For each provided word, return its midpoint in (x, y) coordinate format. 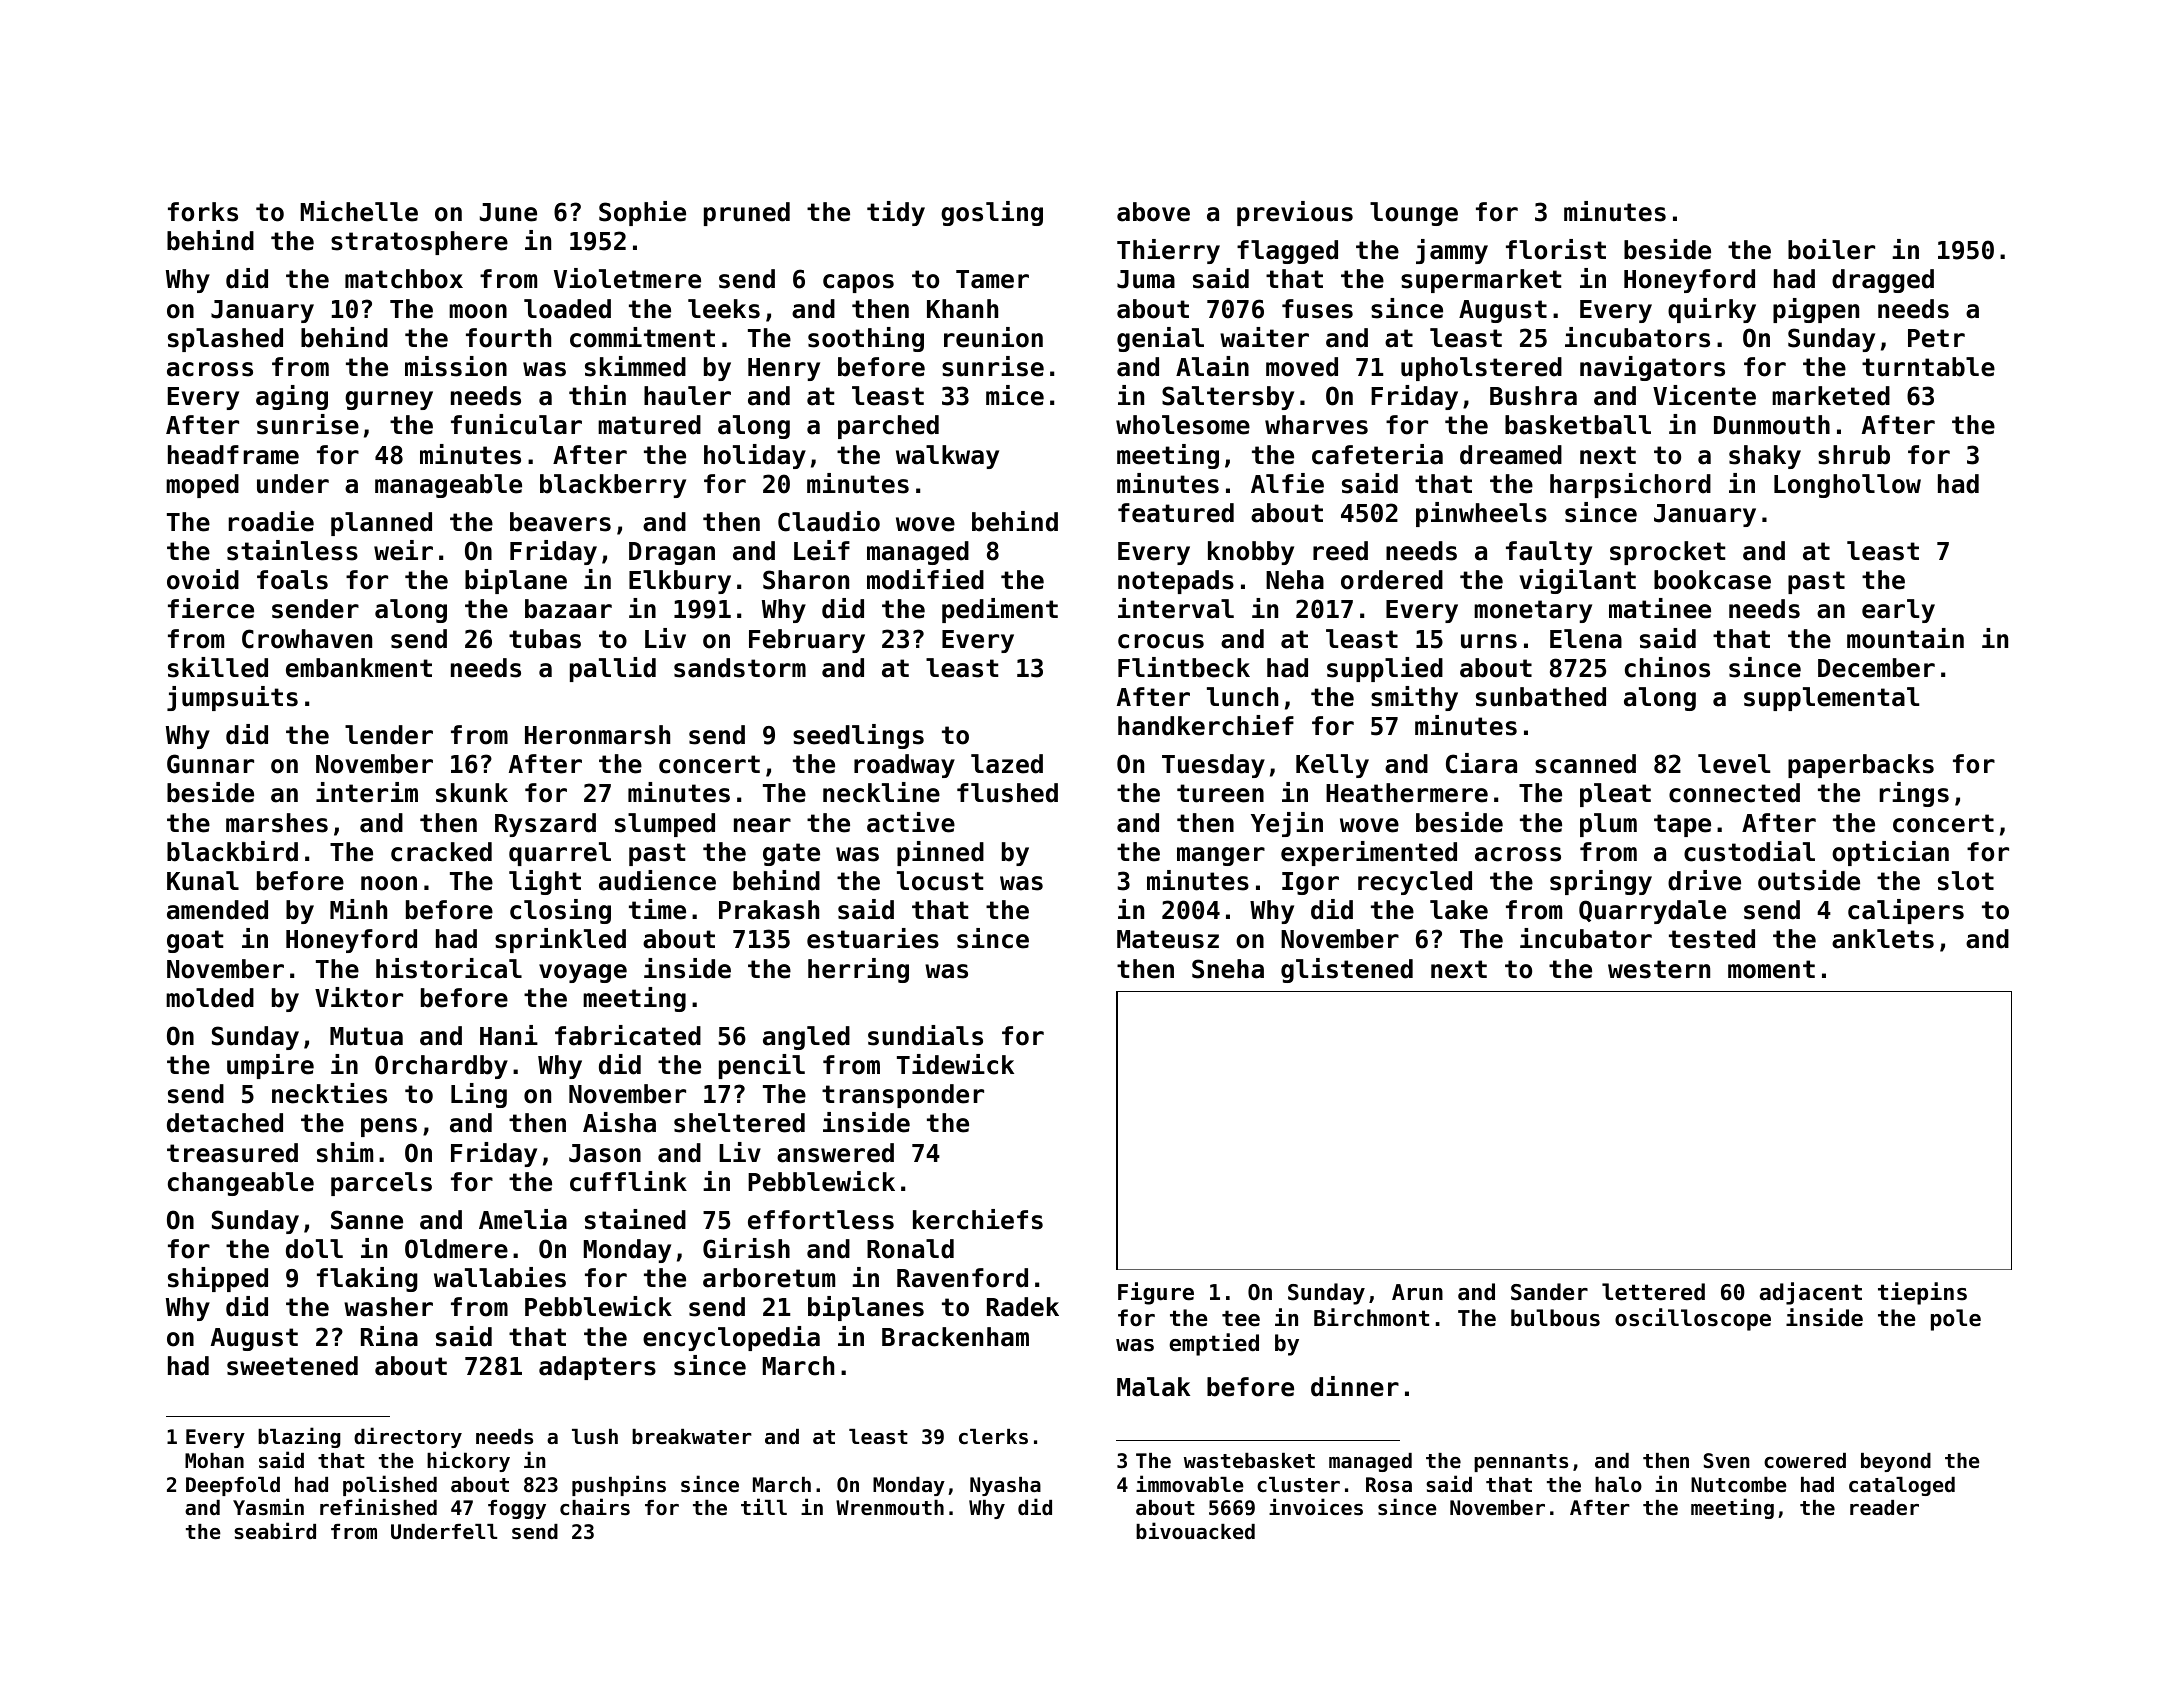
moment (1771, 969)
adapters (597, 1368)
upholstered (1481, 369)
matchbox (404, 279)
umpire (270, 1066)
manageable (448, 486)
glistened (1347, 970)
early (1898, 611)
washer (388, 1307)
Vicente (1704, 395)
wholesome (1183, 425)
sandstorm (740, 668)
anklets (1883, 939)
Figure (1156, 1293)
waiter (1264, 337)
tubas (545, 639)
